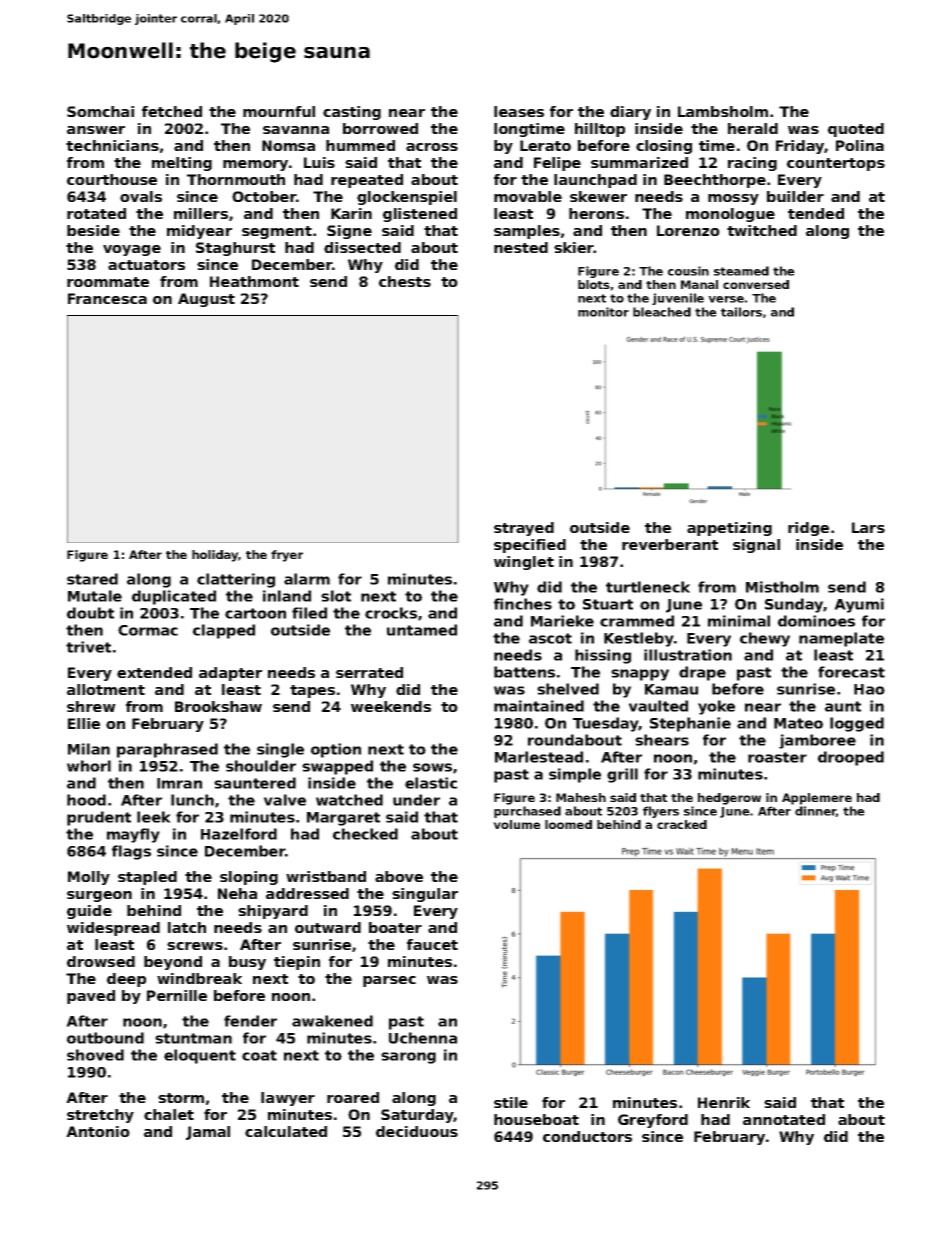  What do you see at coordinates (868, 527) in the screenshot?
I see `Lars` at bounding box center [868, 527].
